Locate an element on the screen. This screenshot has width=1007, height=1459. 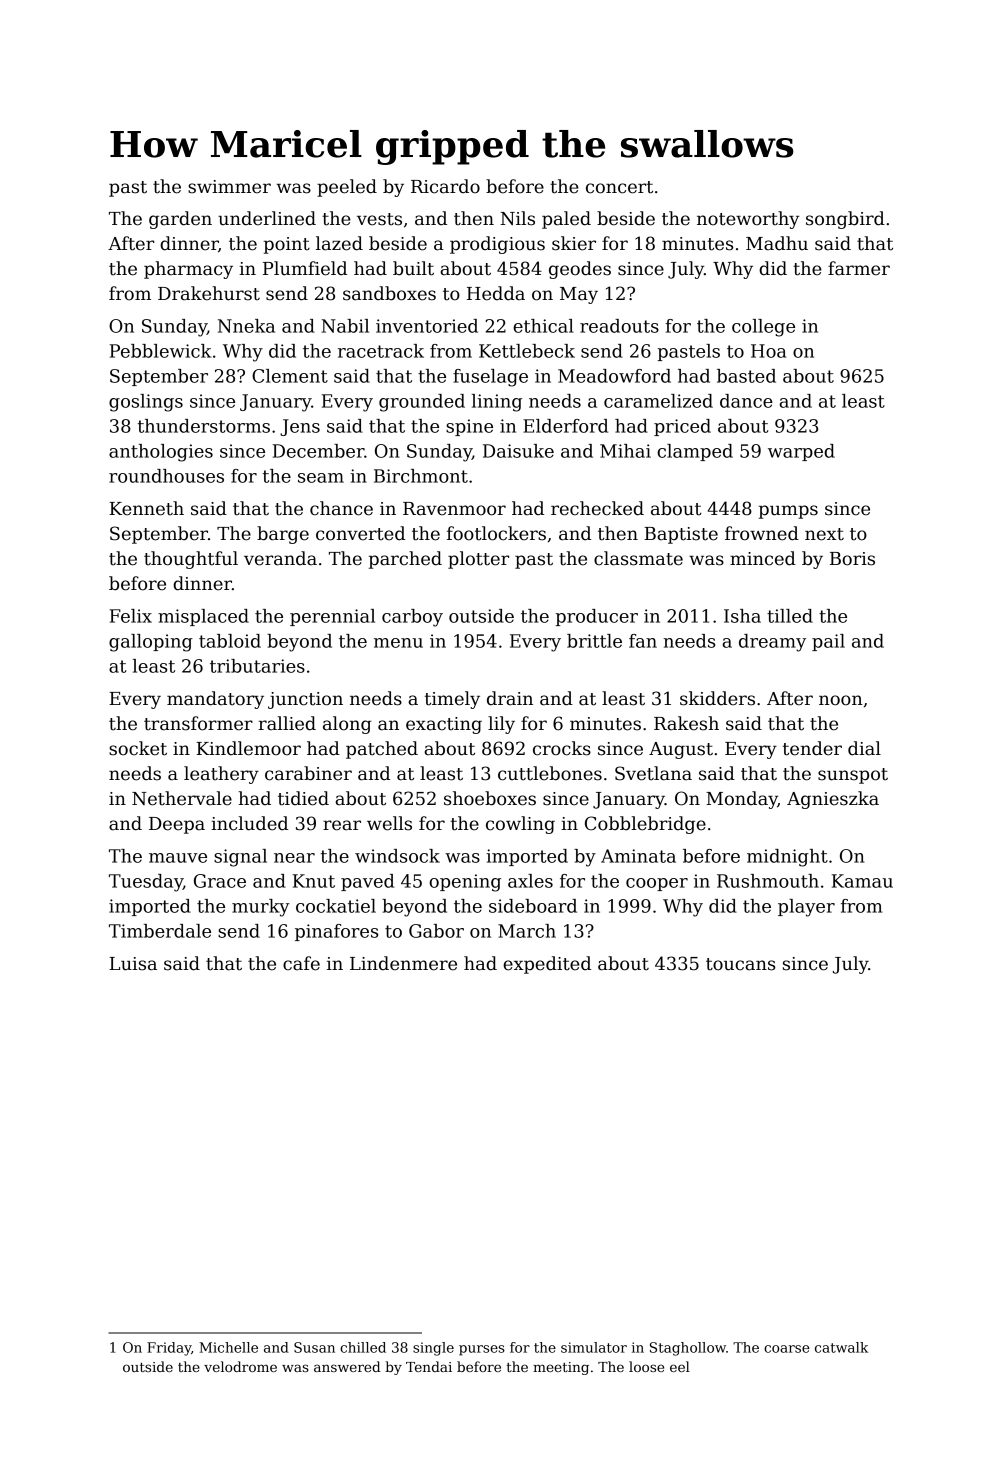
concert is located at coordinates (619, 187).
